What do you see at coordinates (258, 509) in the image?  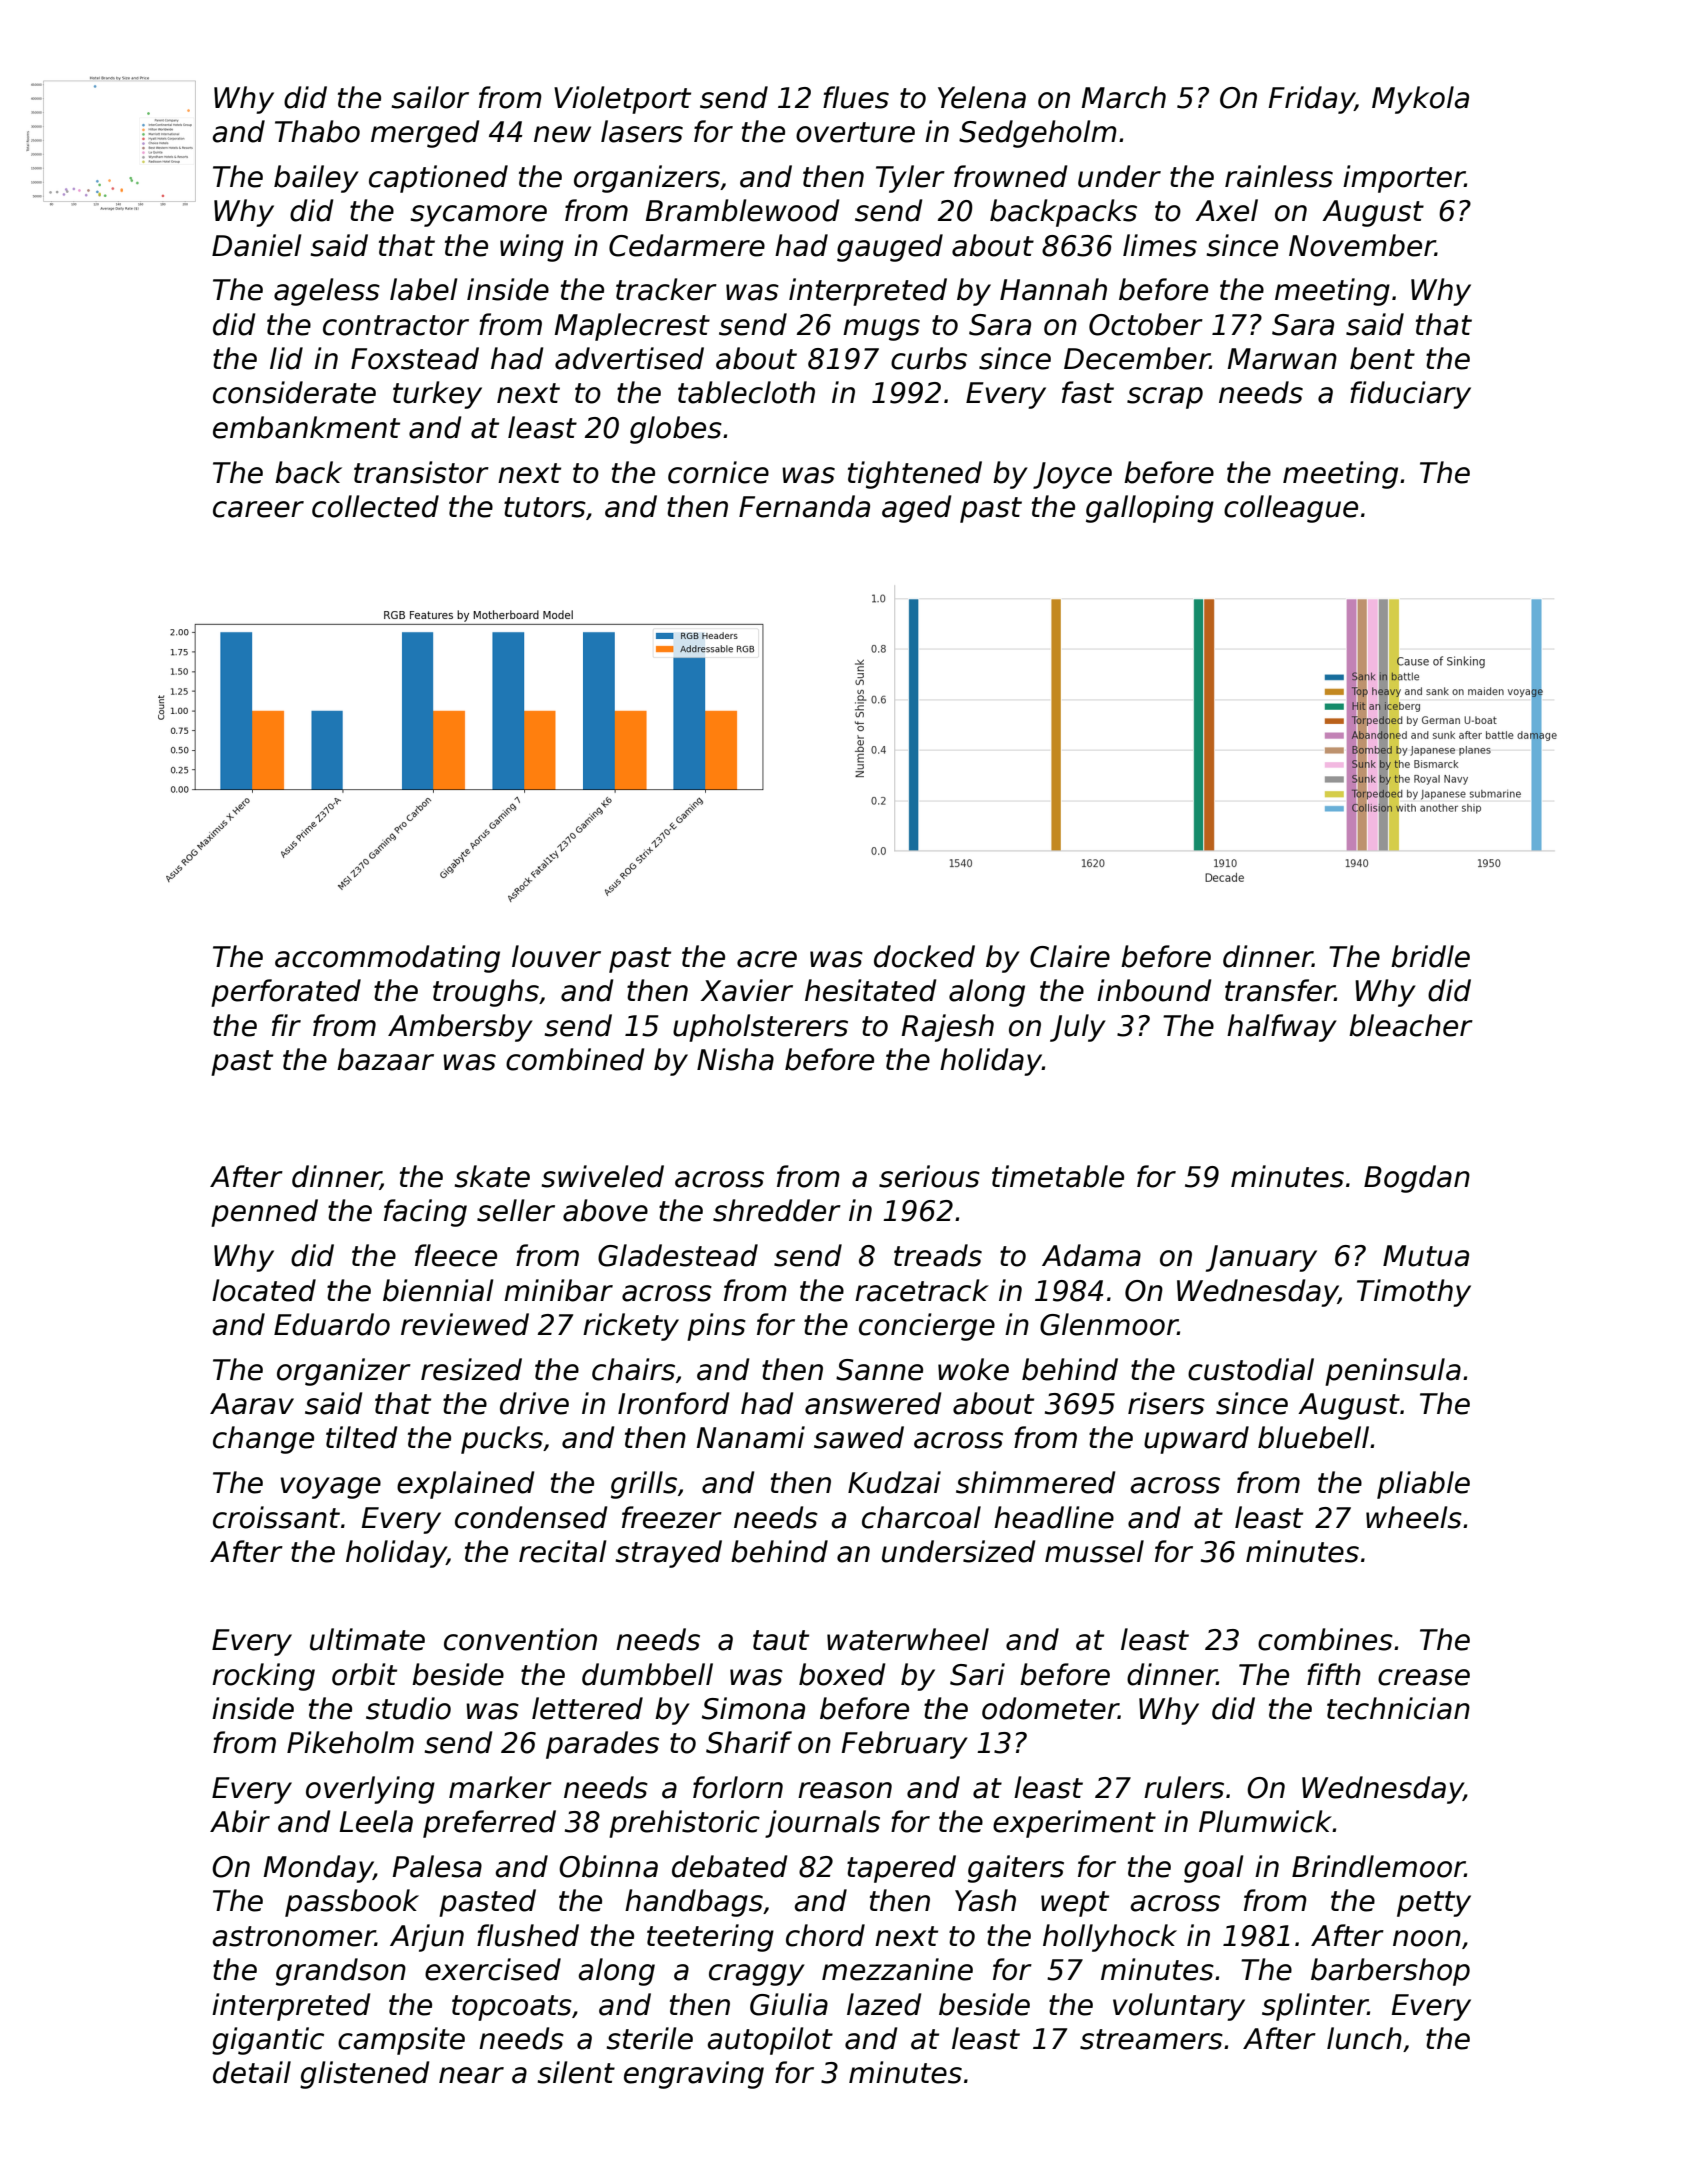 I see `career` at bounding box center [258, 509].
